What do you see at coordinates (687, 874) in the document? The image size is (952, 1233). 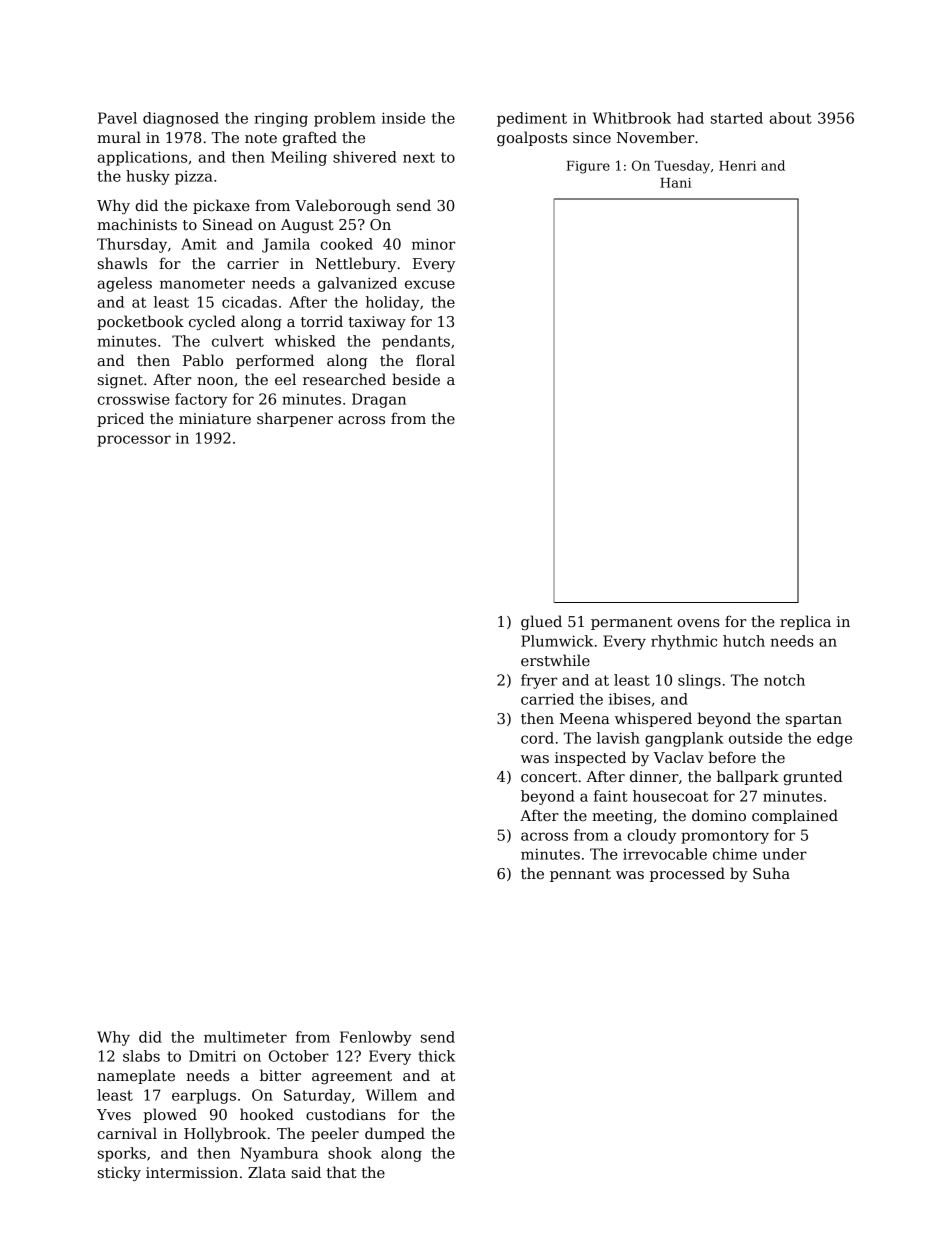 I see `processed` at bounding box center [687, 874].
